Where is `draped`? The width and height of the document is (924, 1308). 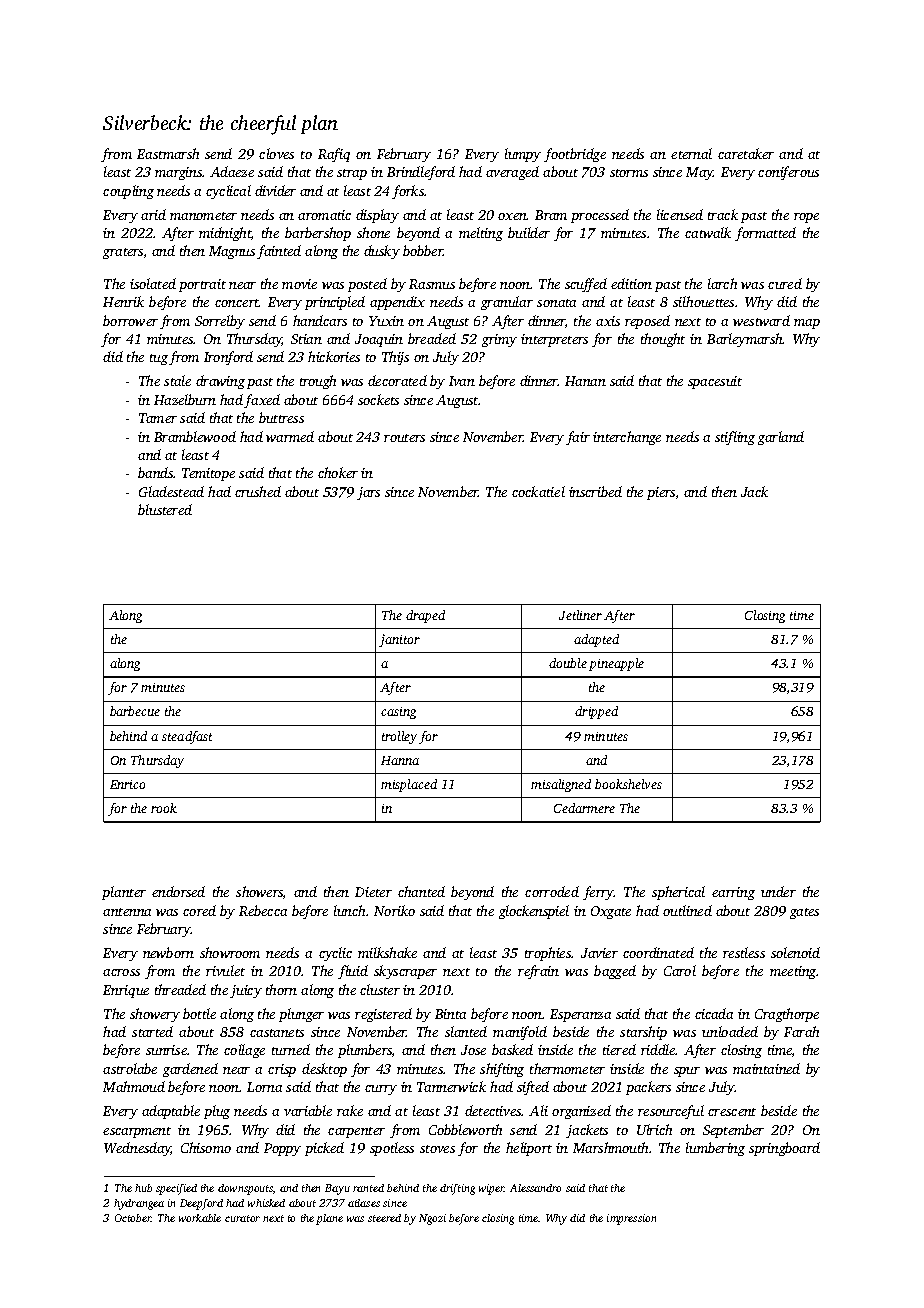 draped is located at coordinates (425, 616).
